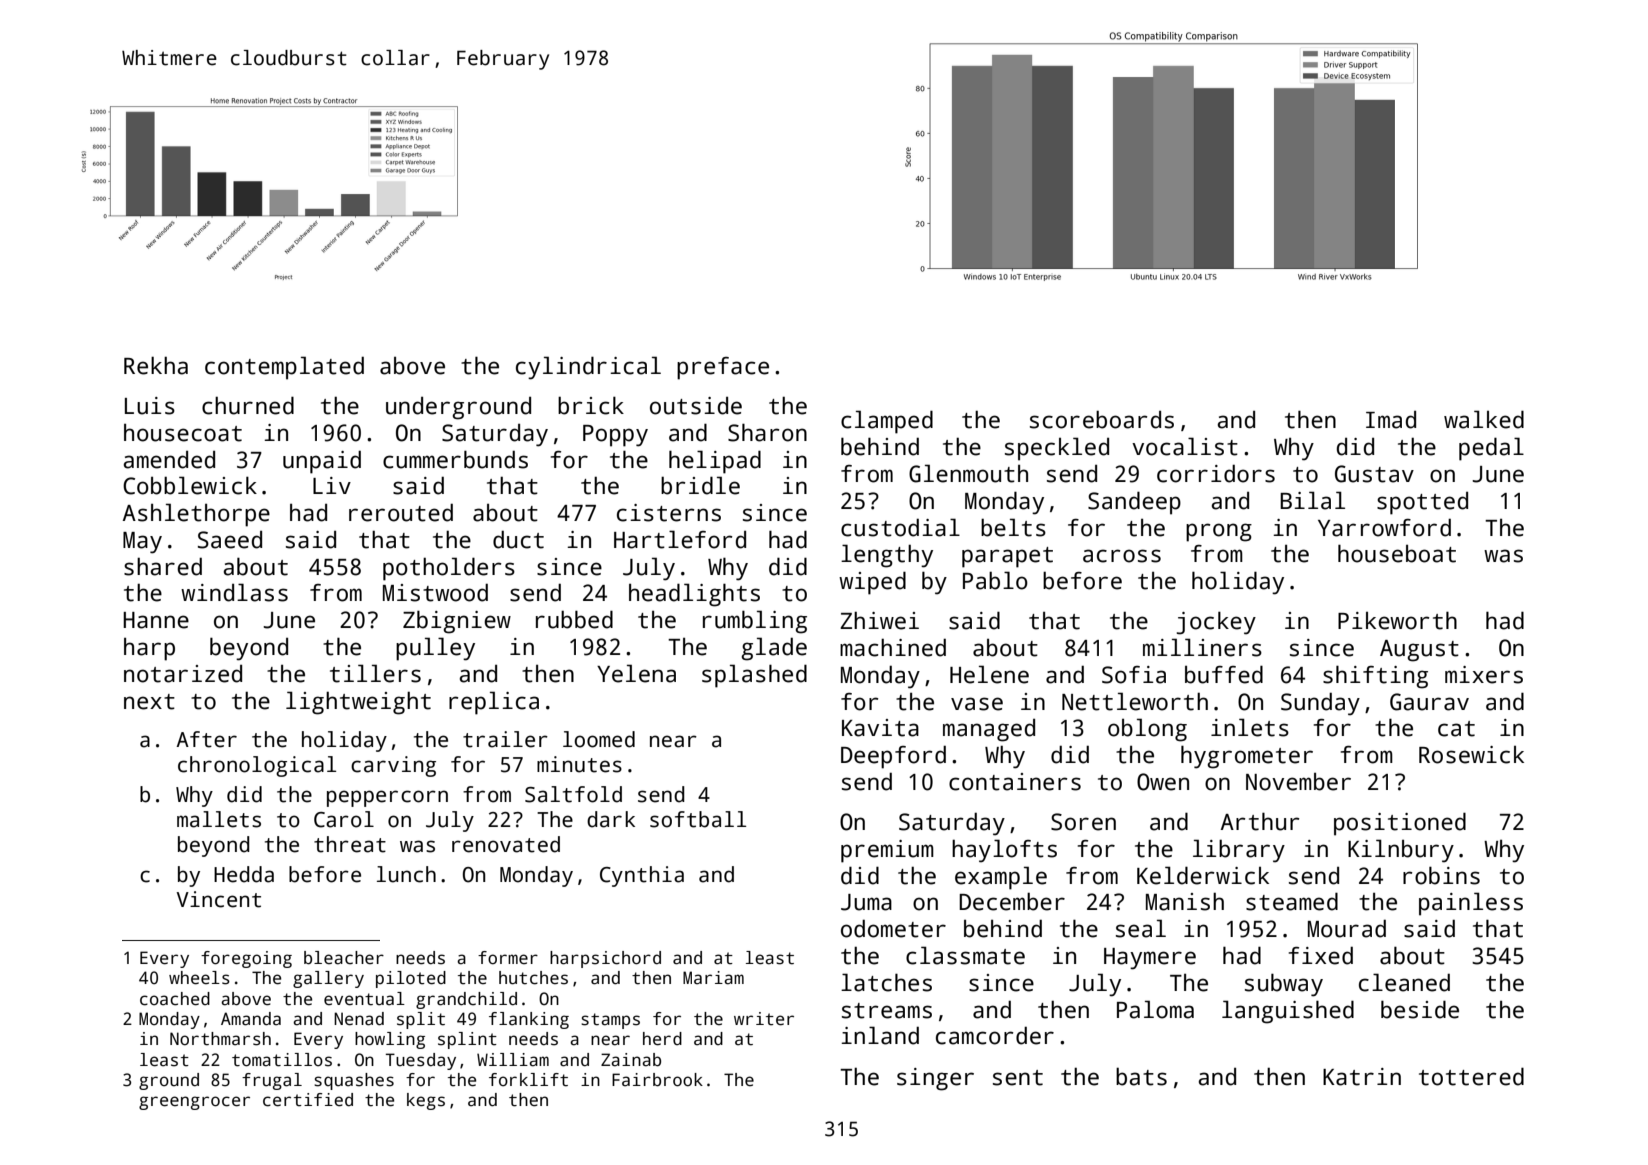  What do you see at coordinates (220, 1039) in the screenshot?
I see `Northmarsh` at bounding box center [220, 1039].
